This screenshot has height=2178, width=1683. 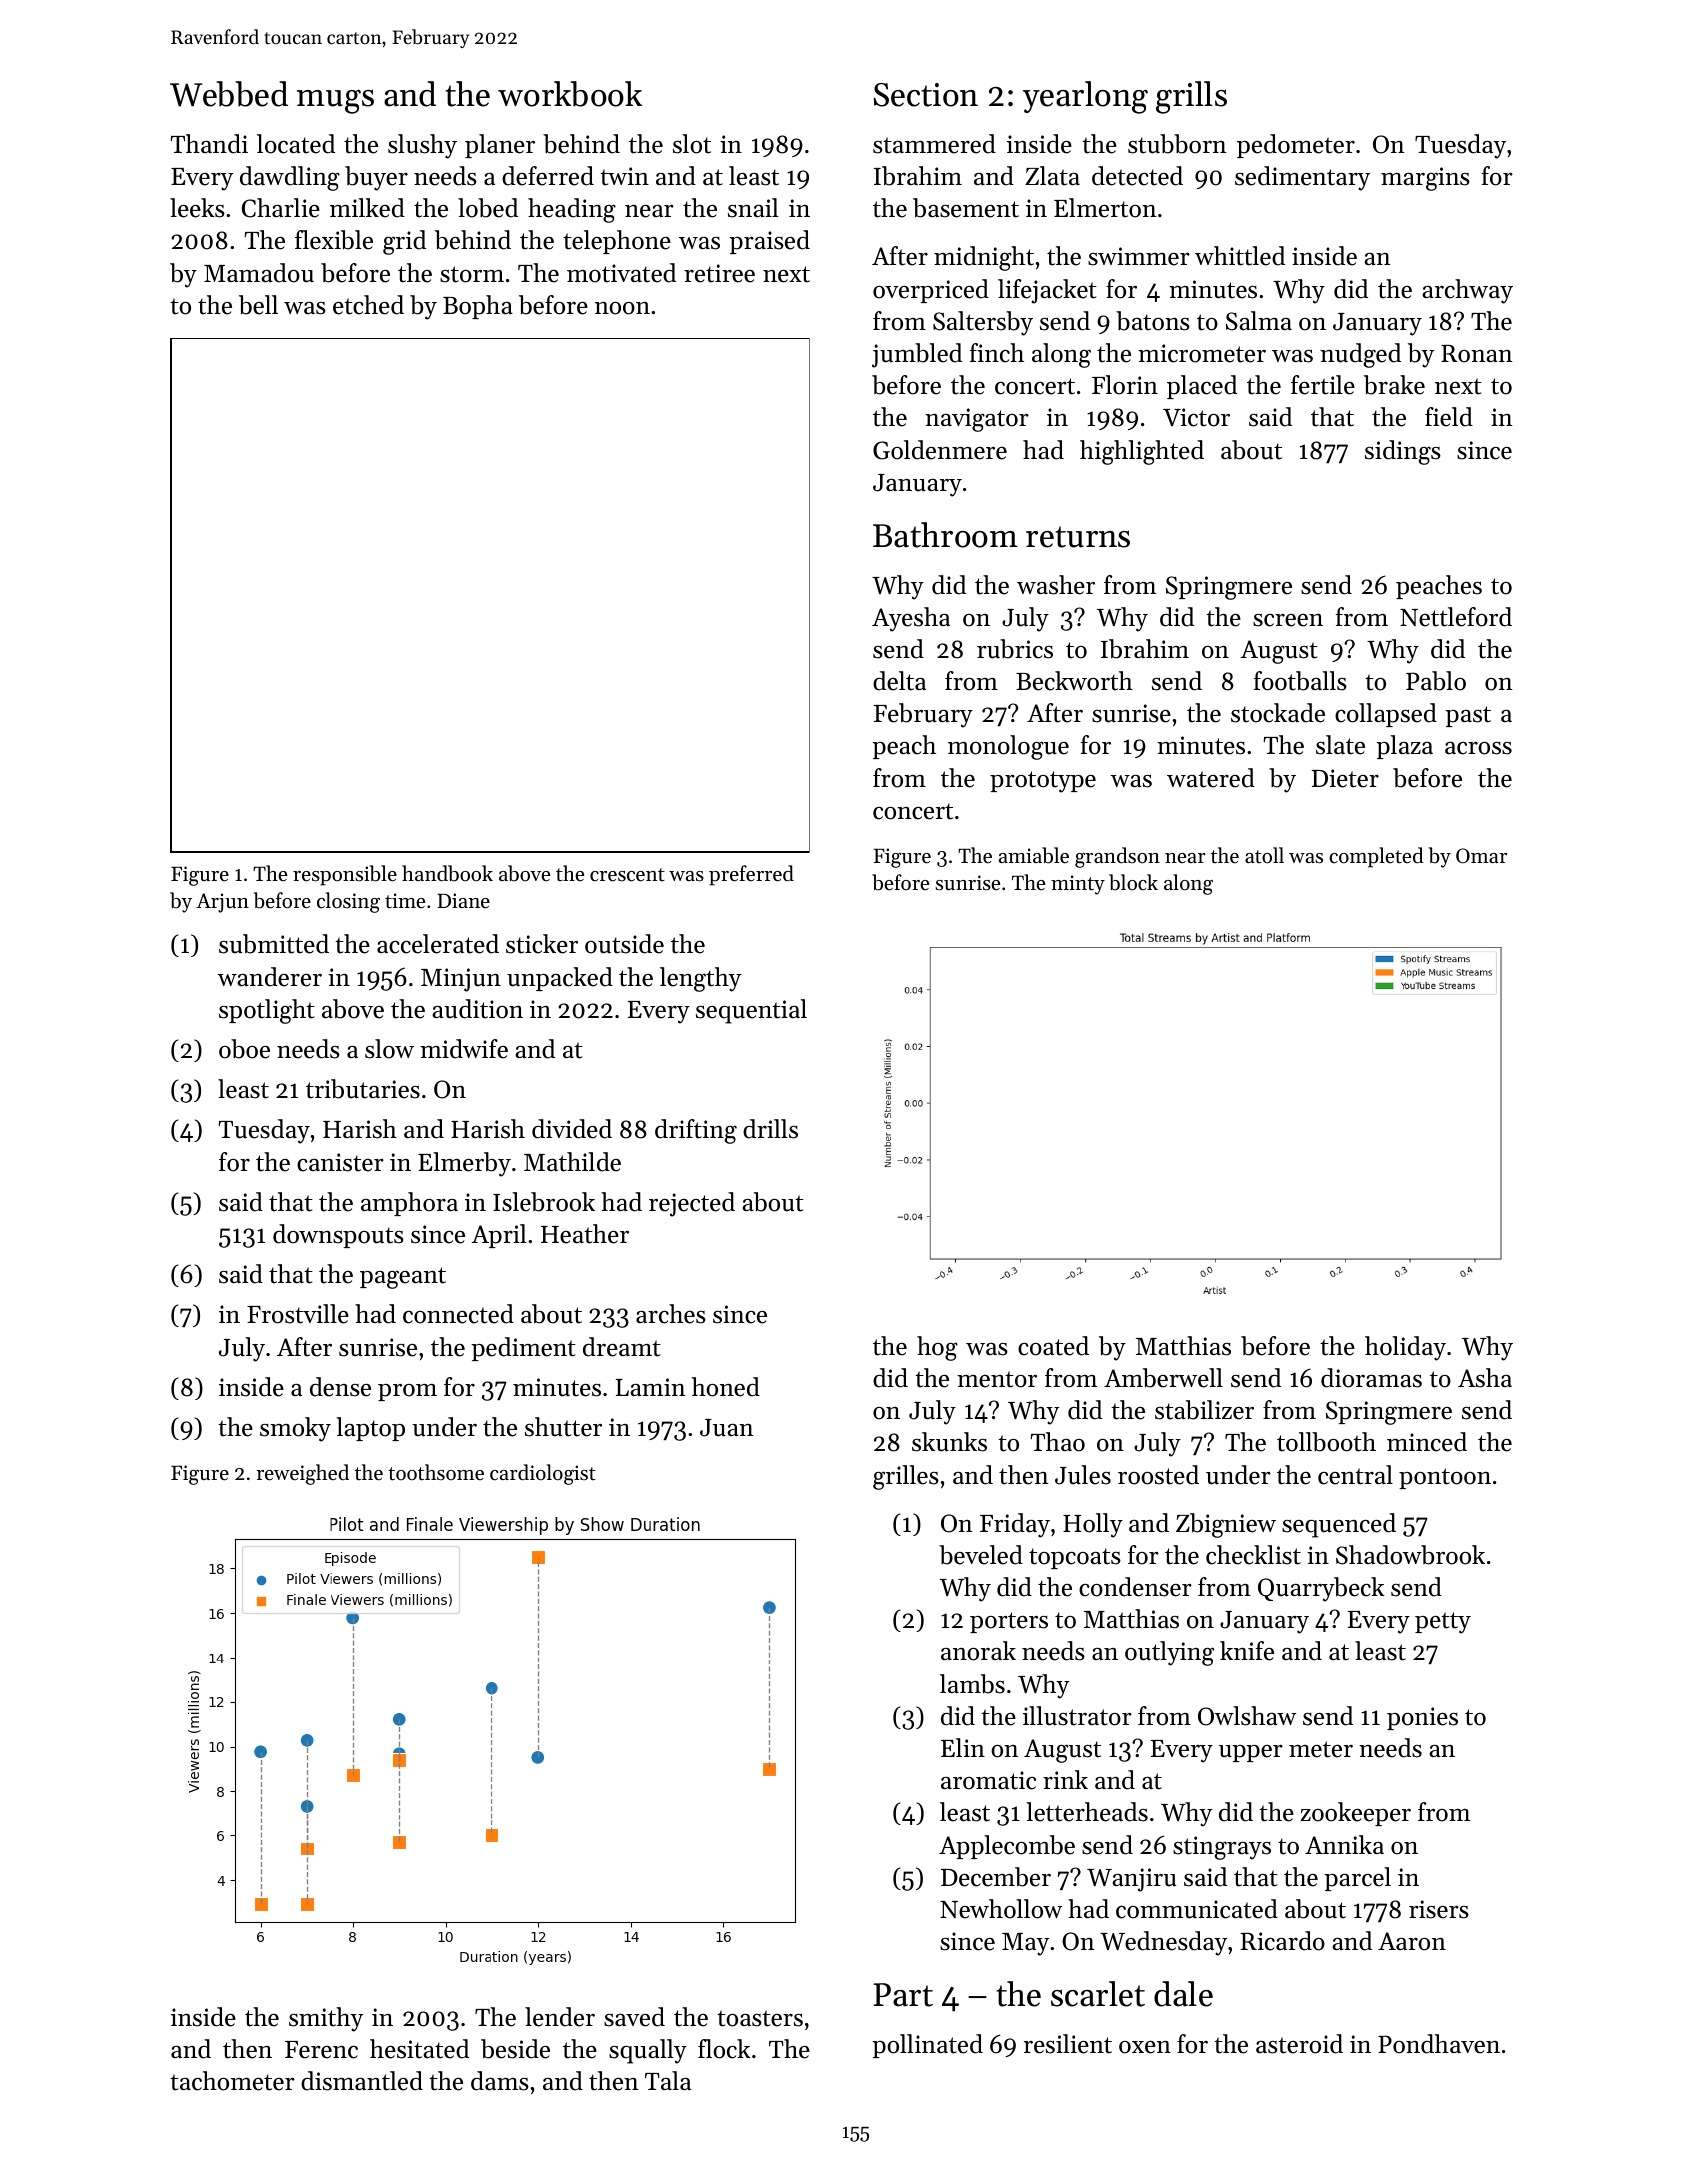 What do you see at coordinates (302, 1474) in the screenshot?
I see `reweighed` at bounding box center [302, 1474].
